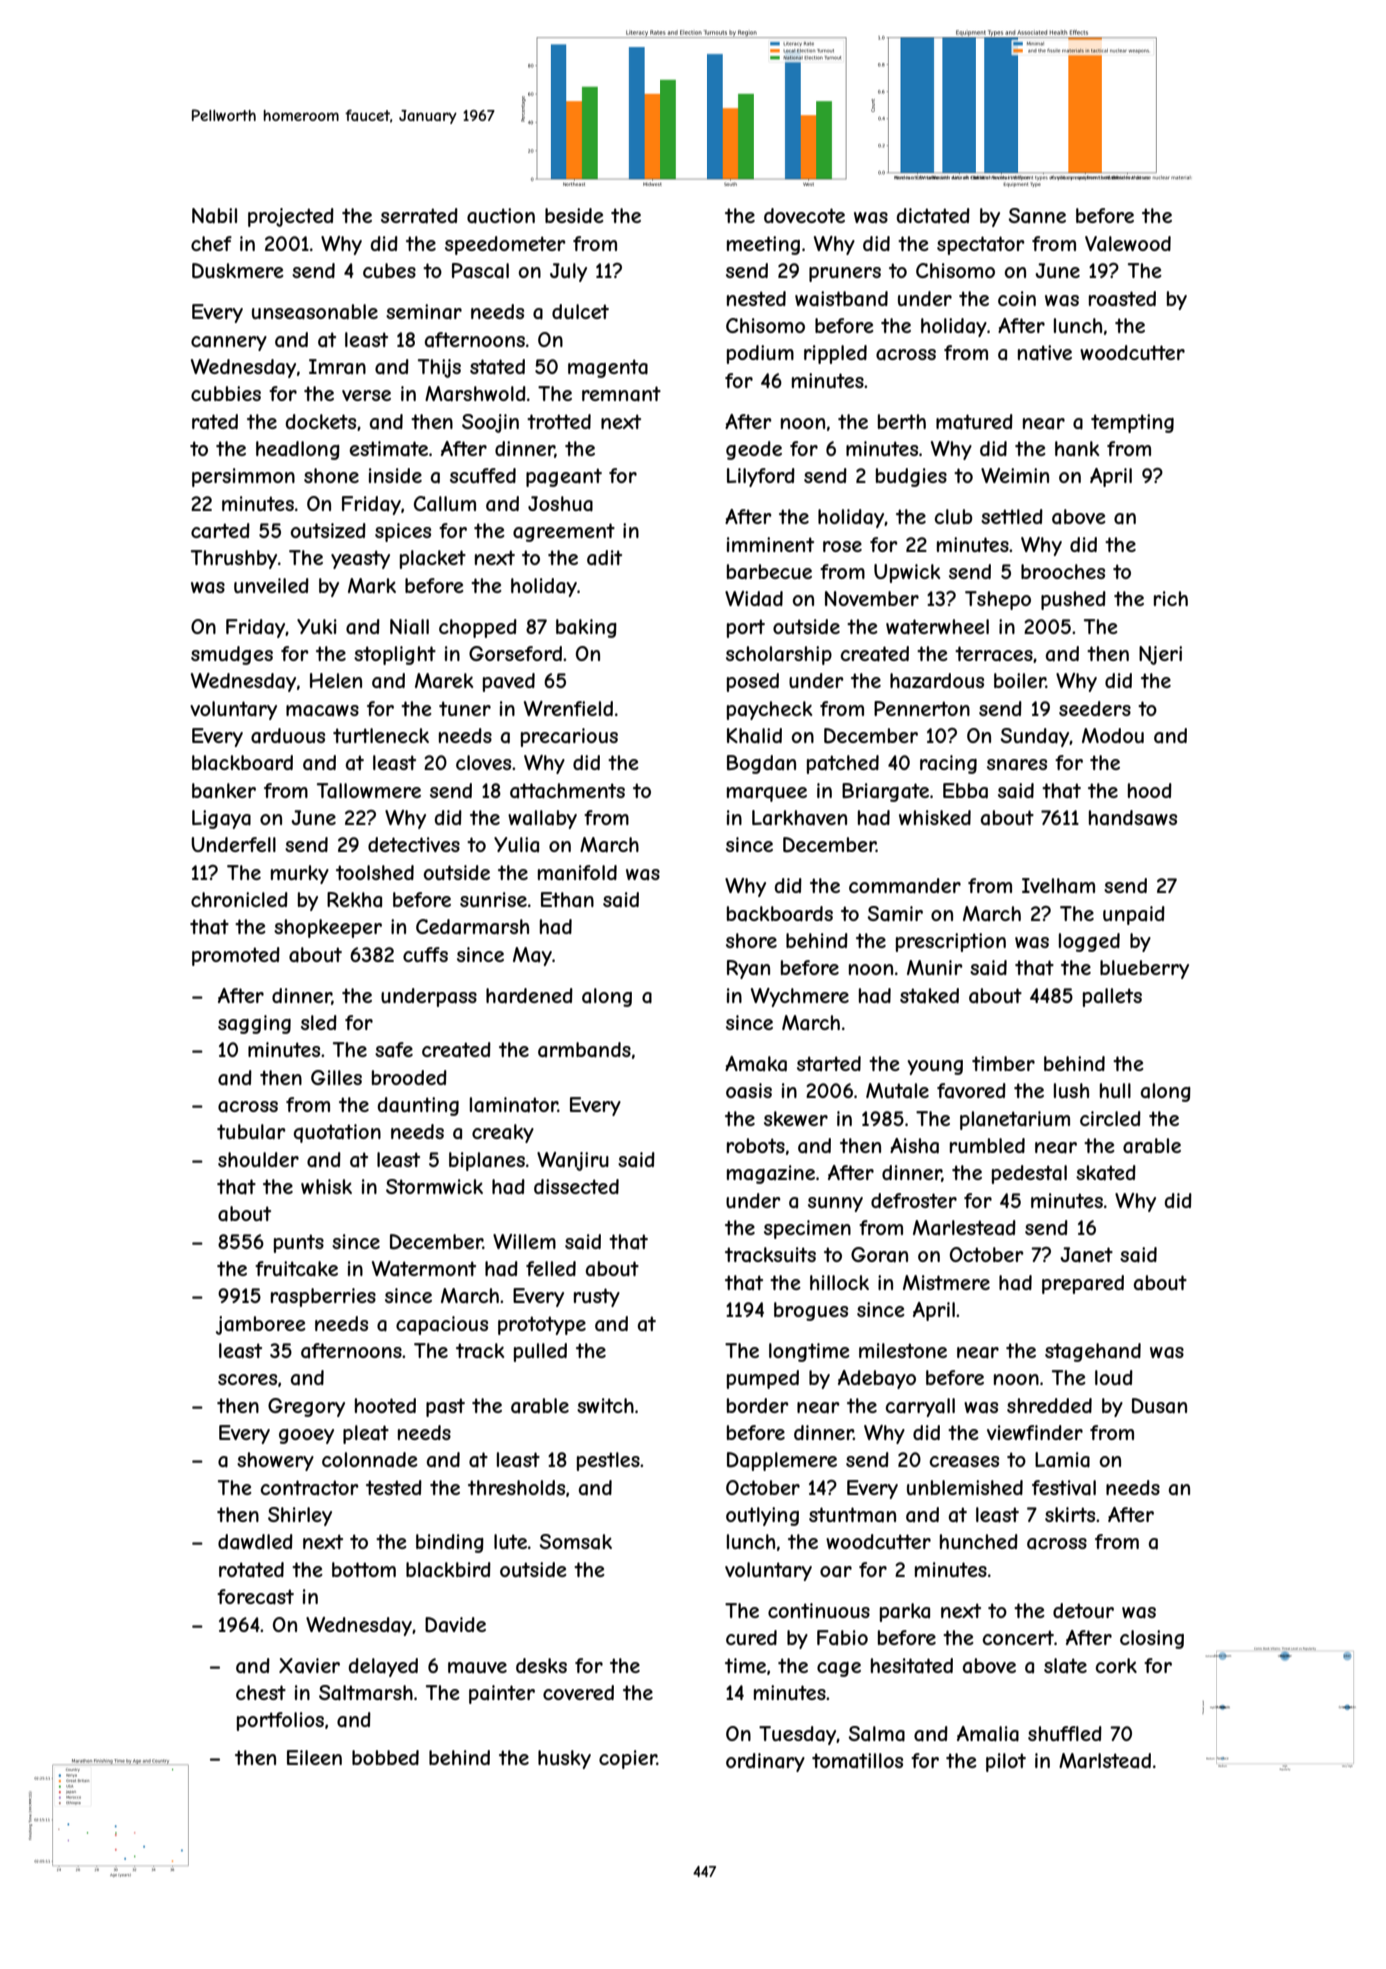  I want to click on pestles, so click(608, 1461).
